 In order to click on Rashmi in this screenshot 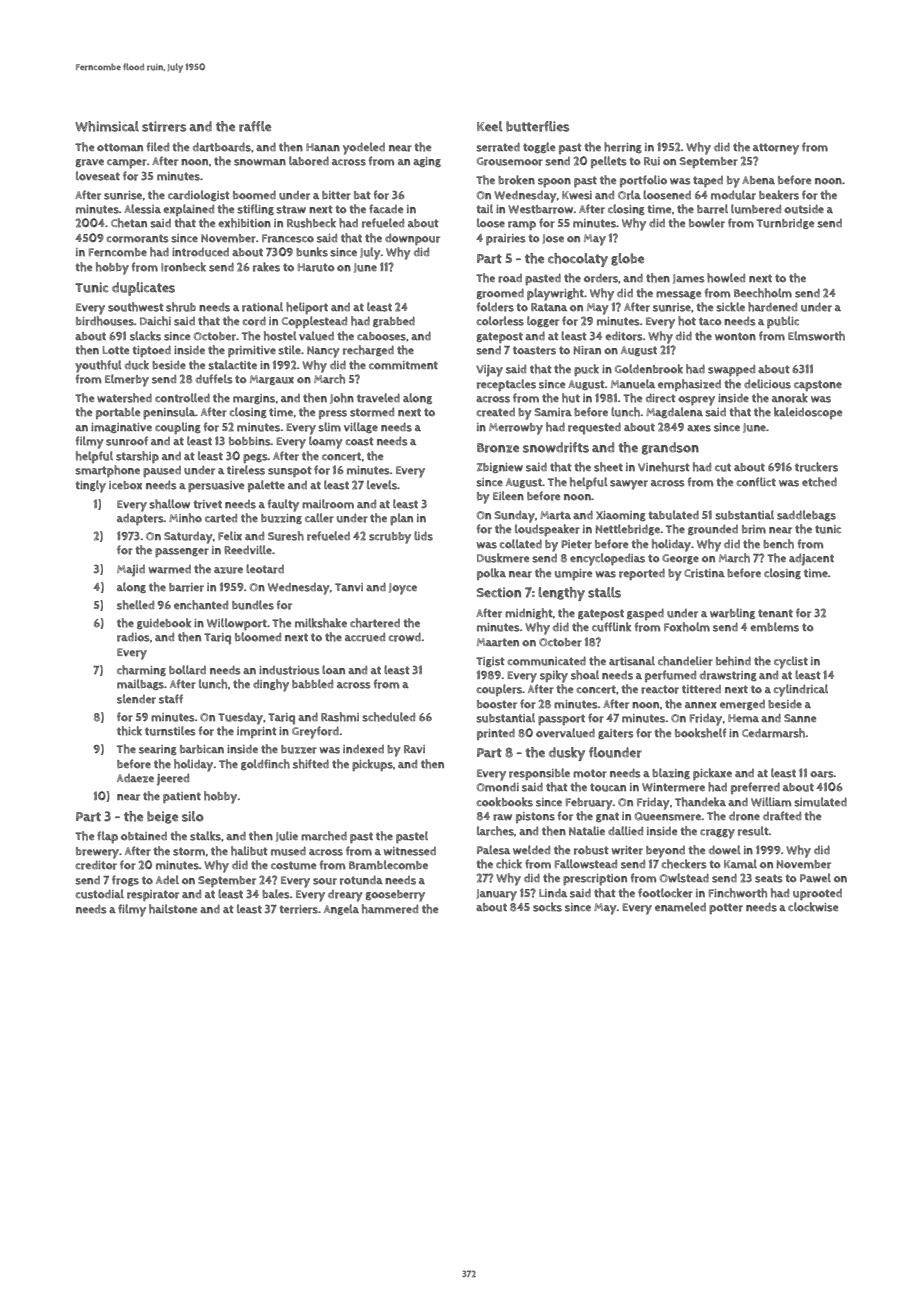, I will do `click(340, 717)`.
